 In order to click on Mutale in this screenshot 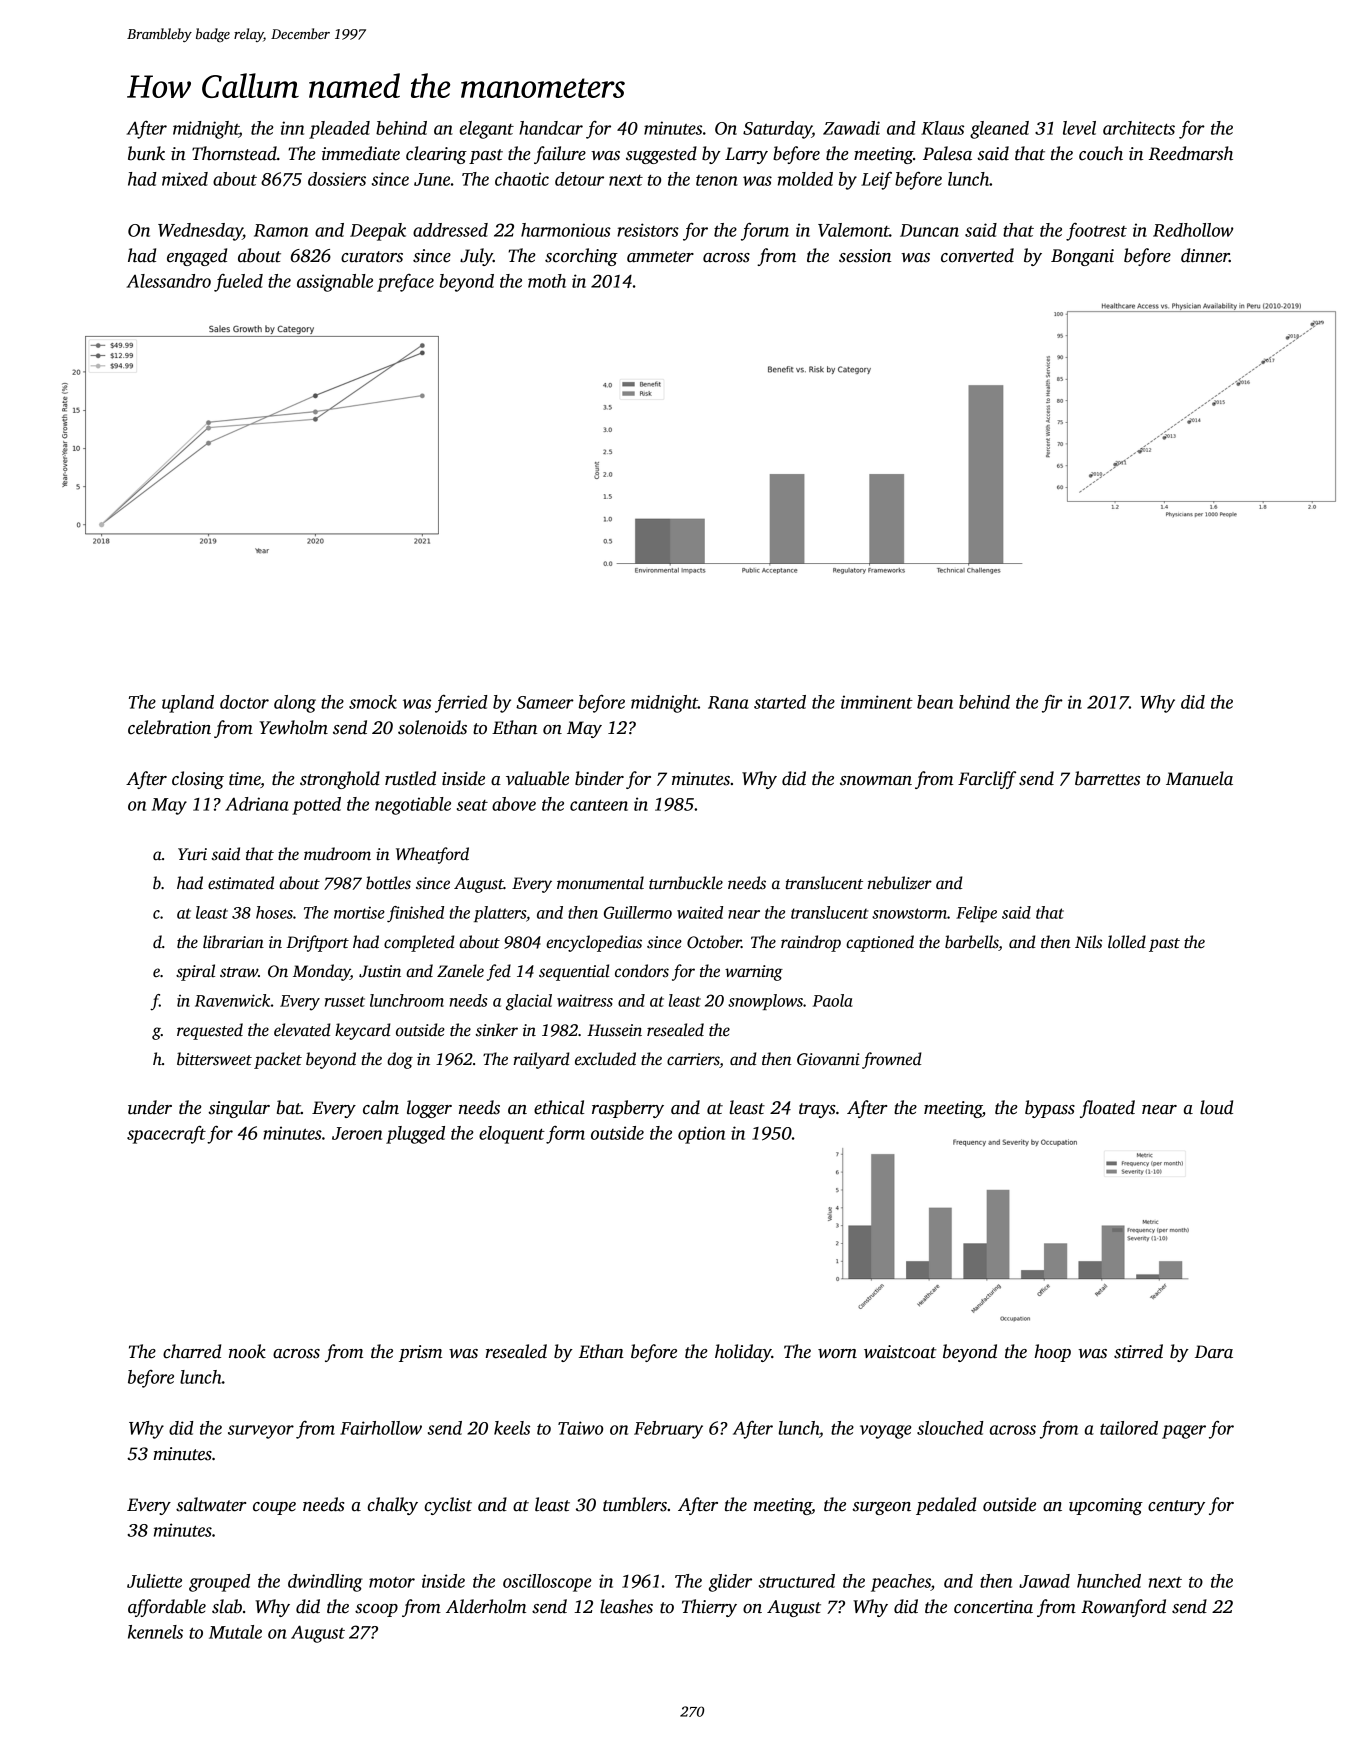, I will do `click(235, 1632)`.
